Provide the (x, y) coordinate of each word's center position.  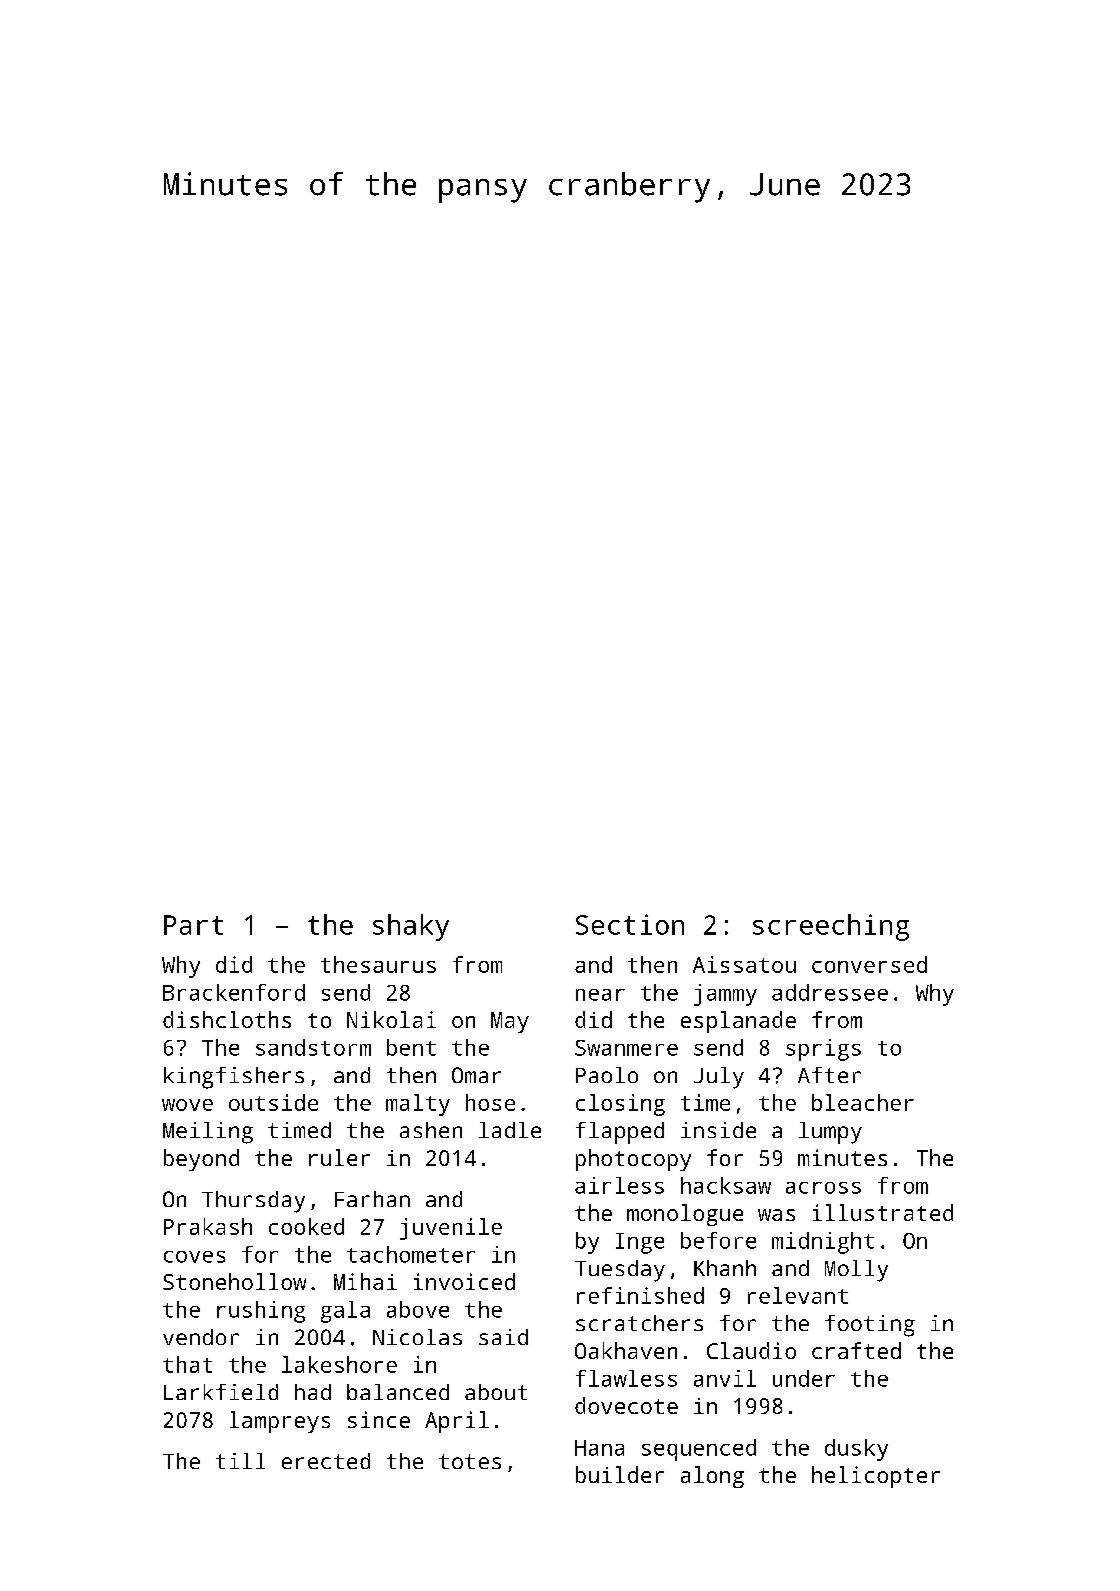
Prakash (208, 1226)
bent (411, 1047)
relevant (798, 1295)
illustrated (883, 1212)
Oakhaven (626, 1350)
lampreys (280, 1422)
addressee (830, 992)
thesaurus (378, 964)
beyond (201, 1160)
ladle (510, 1130)
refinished (640, 1295)
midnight (823, 1243)
